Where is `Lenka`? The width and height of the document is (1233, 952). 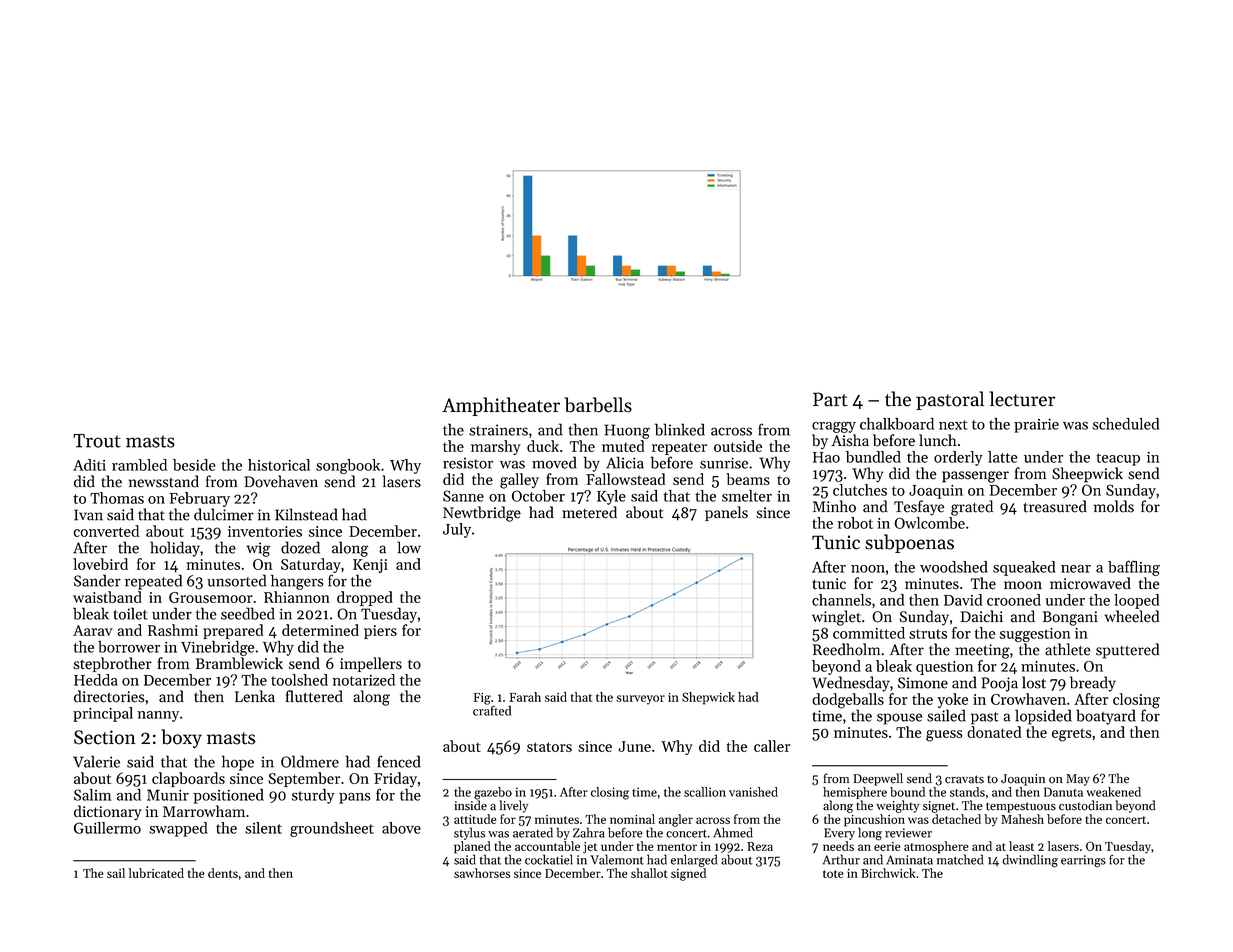 Lenka is located at coordinates (255, 696).
